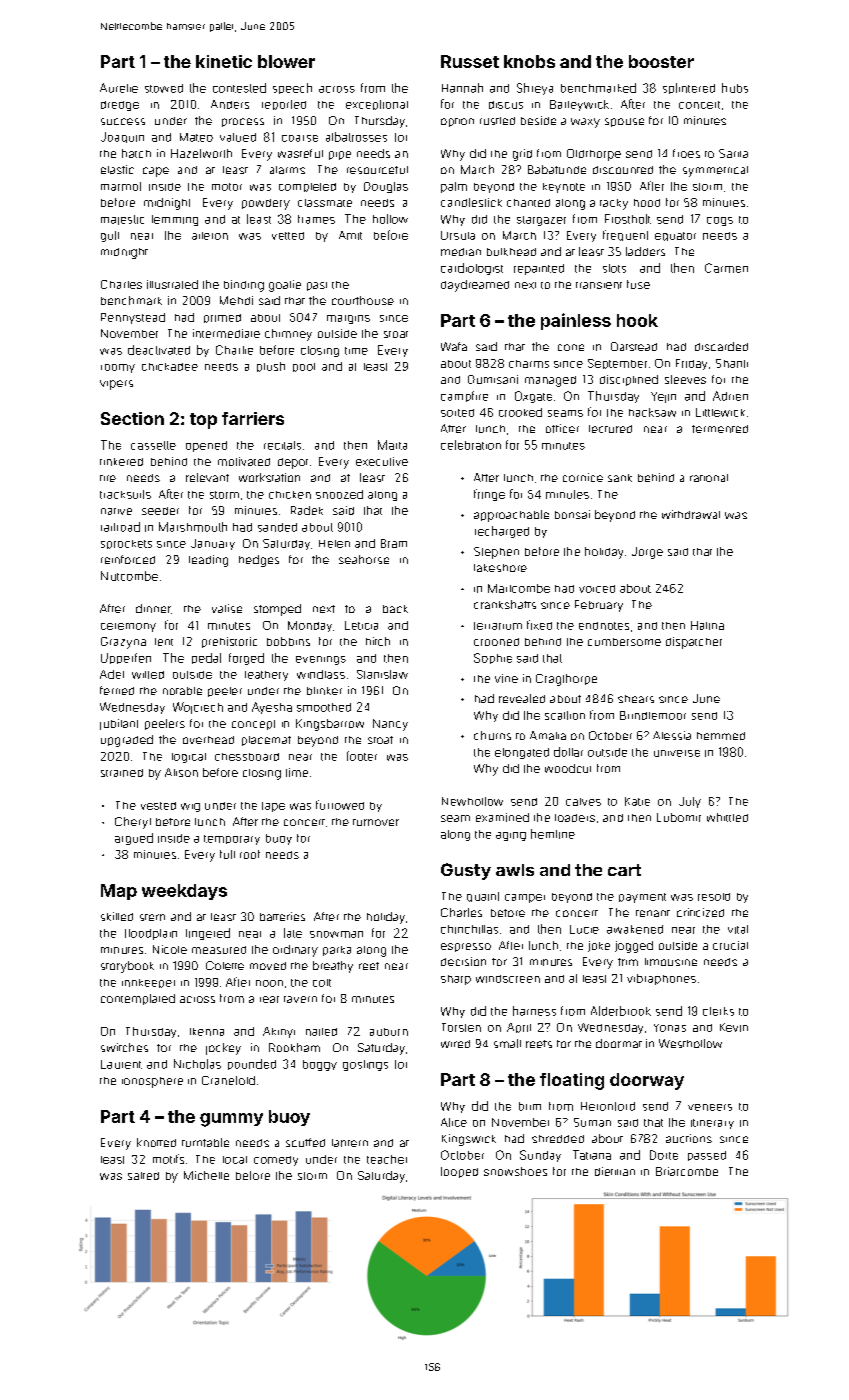  I want to click on salted, so click(143, 1176).
